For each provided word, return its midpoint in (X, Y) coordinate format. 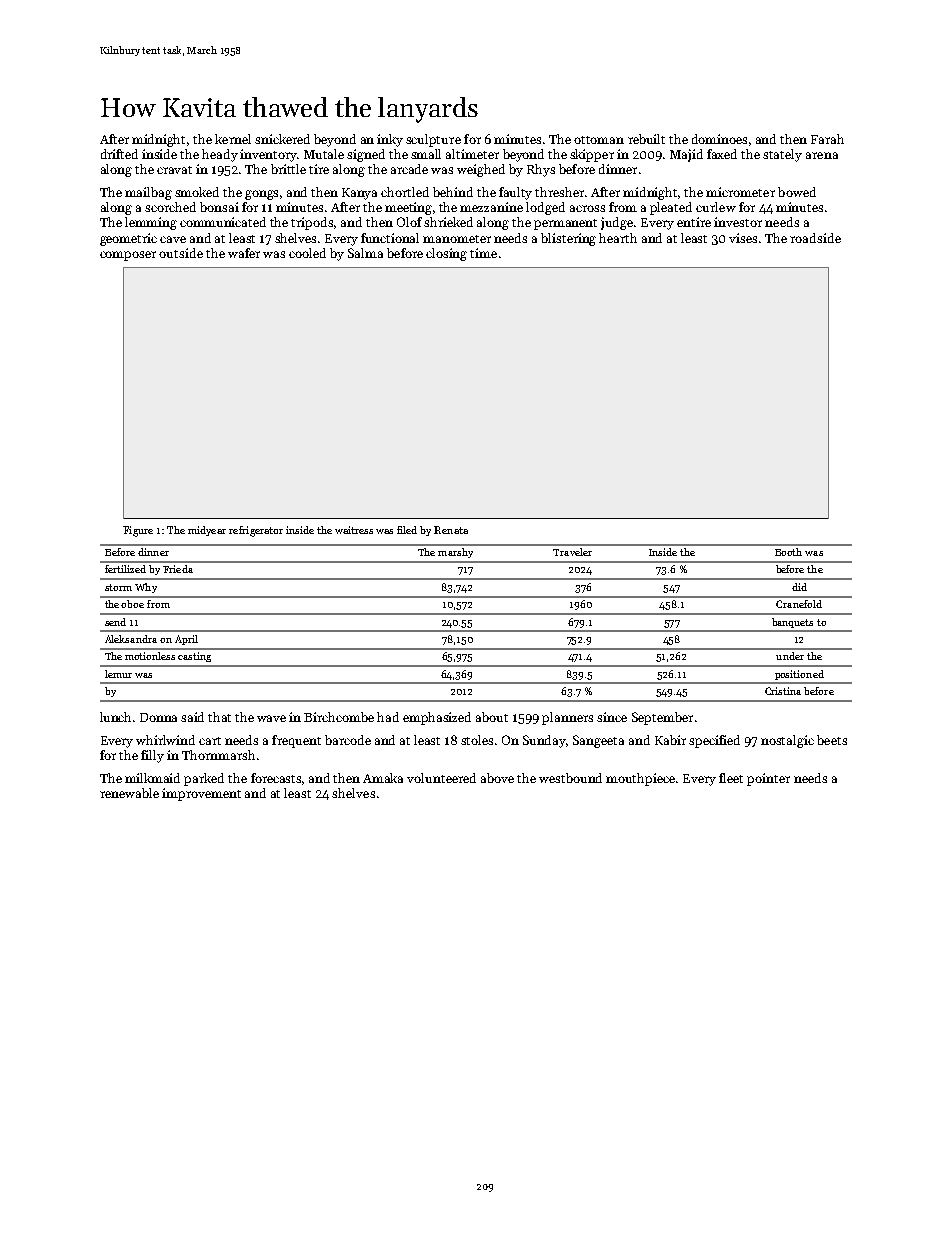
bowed (797, 192)
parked (204, 779)
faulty (515, 193)
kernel (233, 139)
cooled (307, 253)
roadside (815, 238)
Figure (138, 531)
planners (567, 718)
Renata (451, 530)
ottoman (599, 140)
